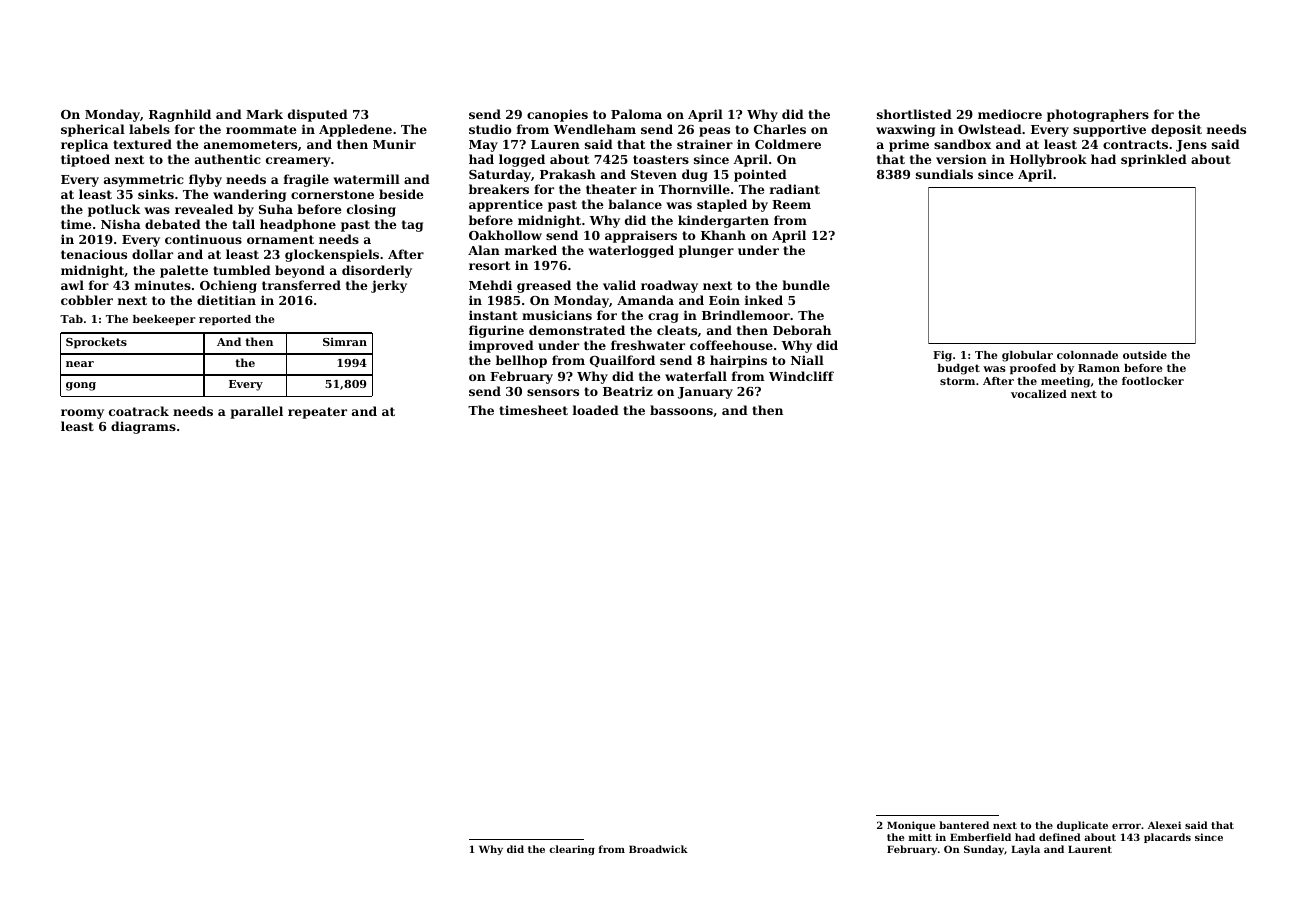  I want to click on footlocker, so click(1153, 381).
